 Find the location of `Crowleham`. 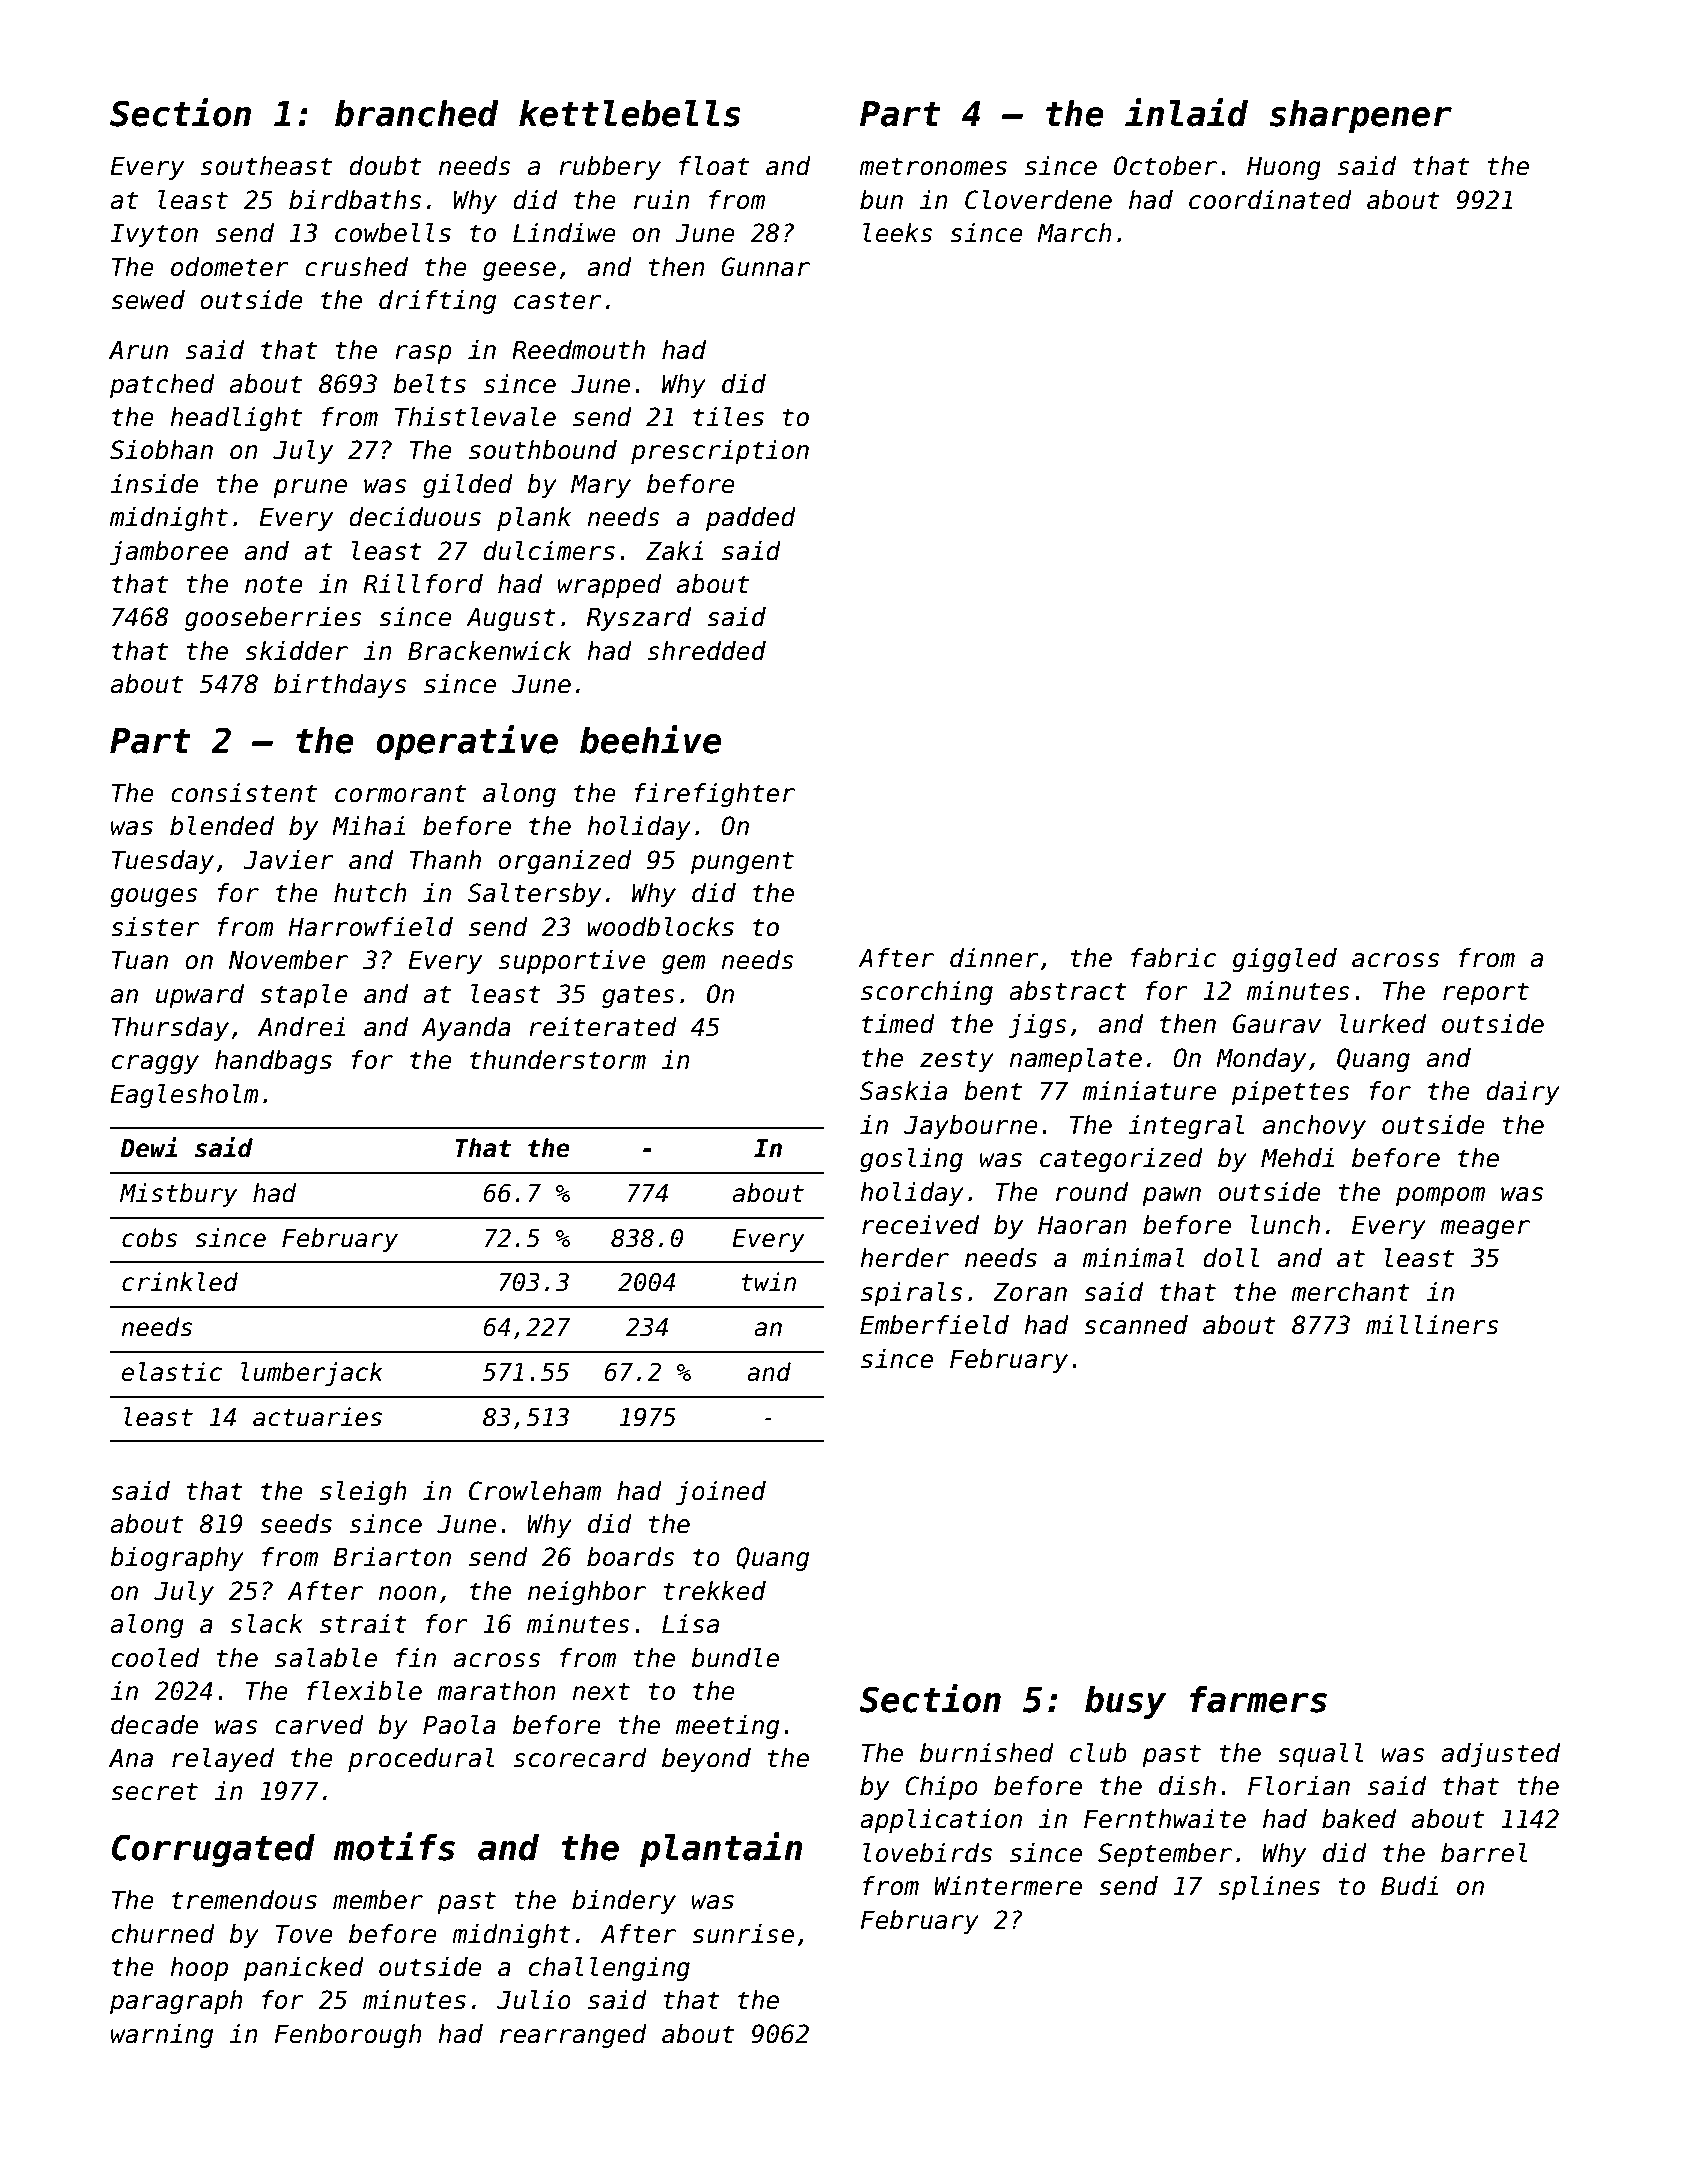

Crowleham is located at coordinates (535, 1491).
